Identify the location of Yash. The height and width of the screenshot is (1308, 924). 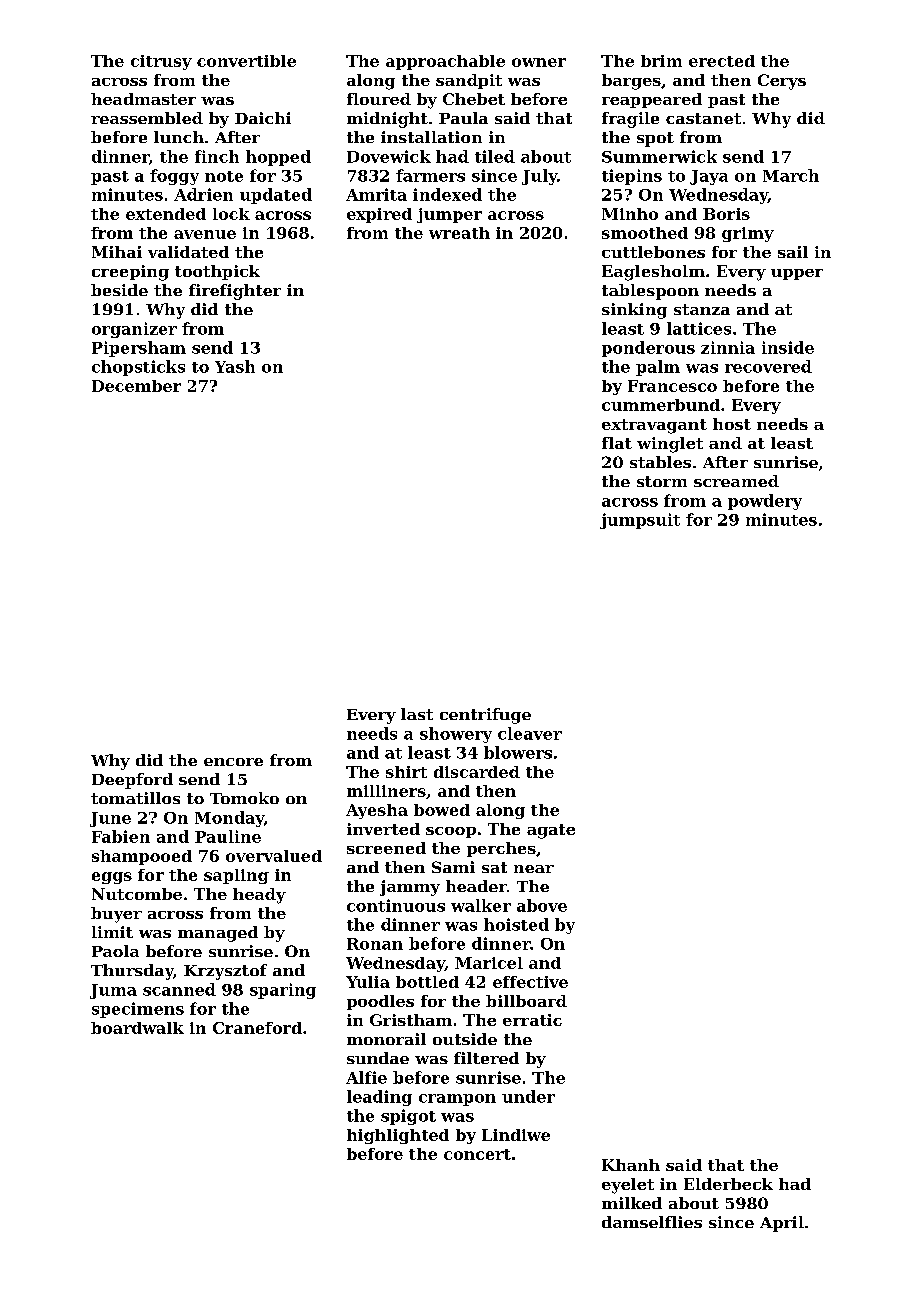
(235, 366).
